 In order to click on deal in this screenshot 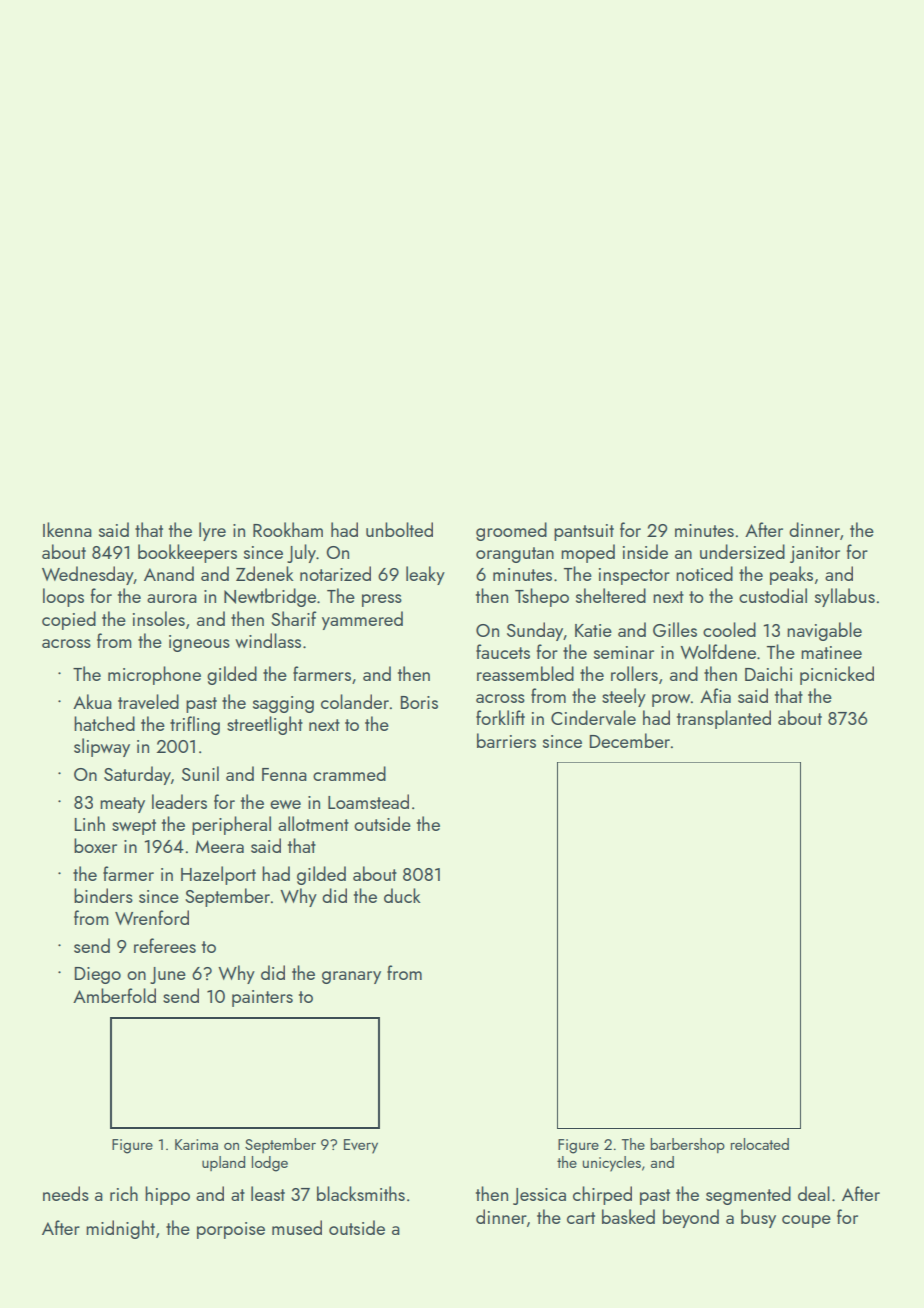, I will do `click(814, 1193)`.
